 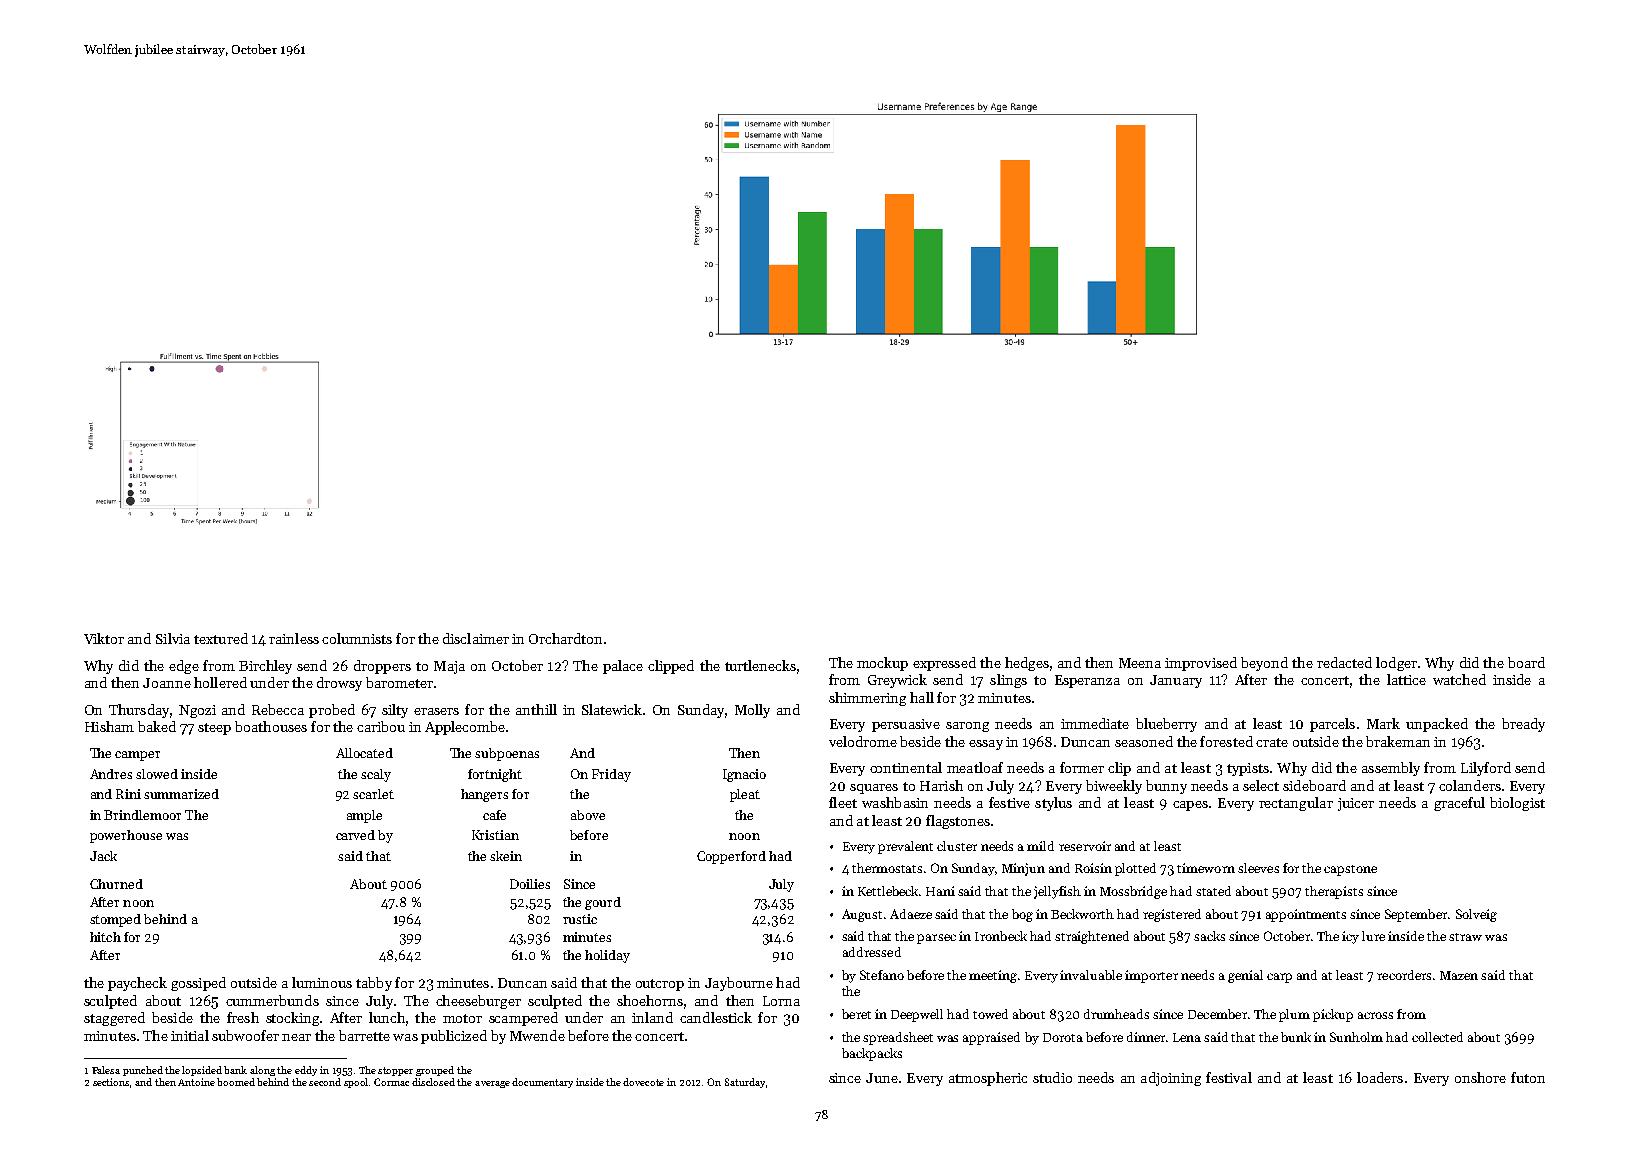 I want to click on expressed, so click(x=944, y=664).
